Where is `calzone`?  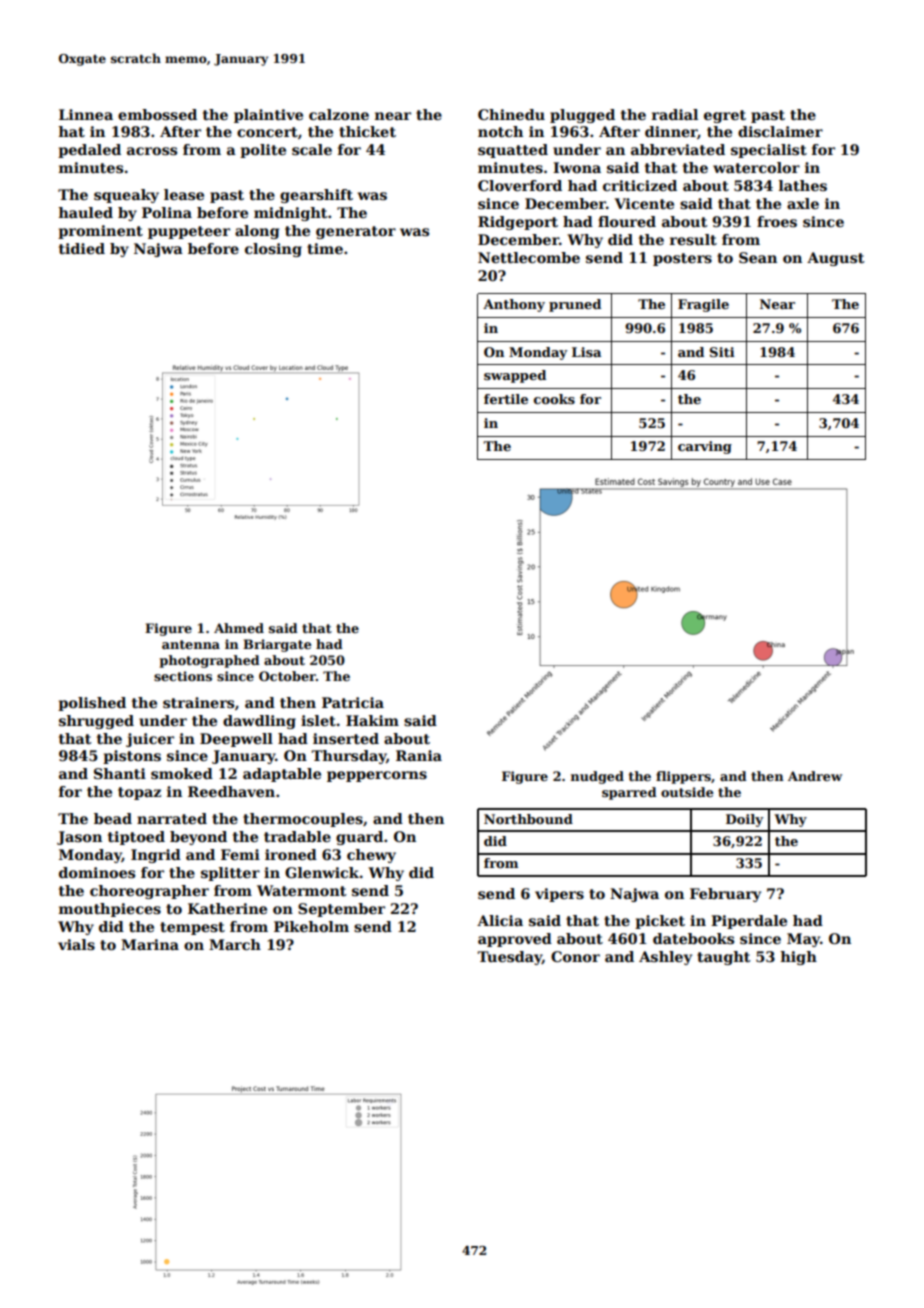 calzone is located at coordinates (339, 114).
